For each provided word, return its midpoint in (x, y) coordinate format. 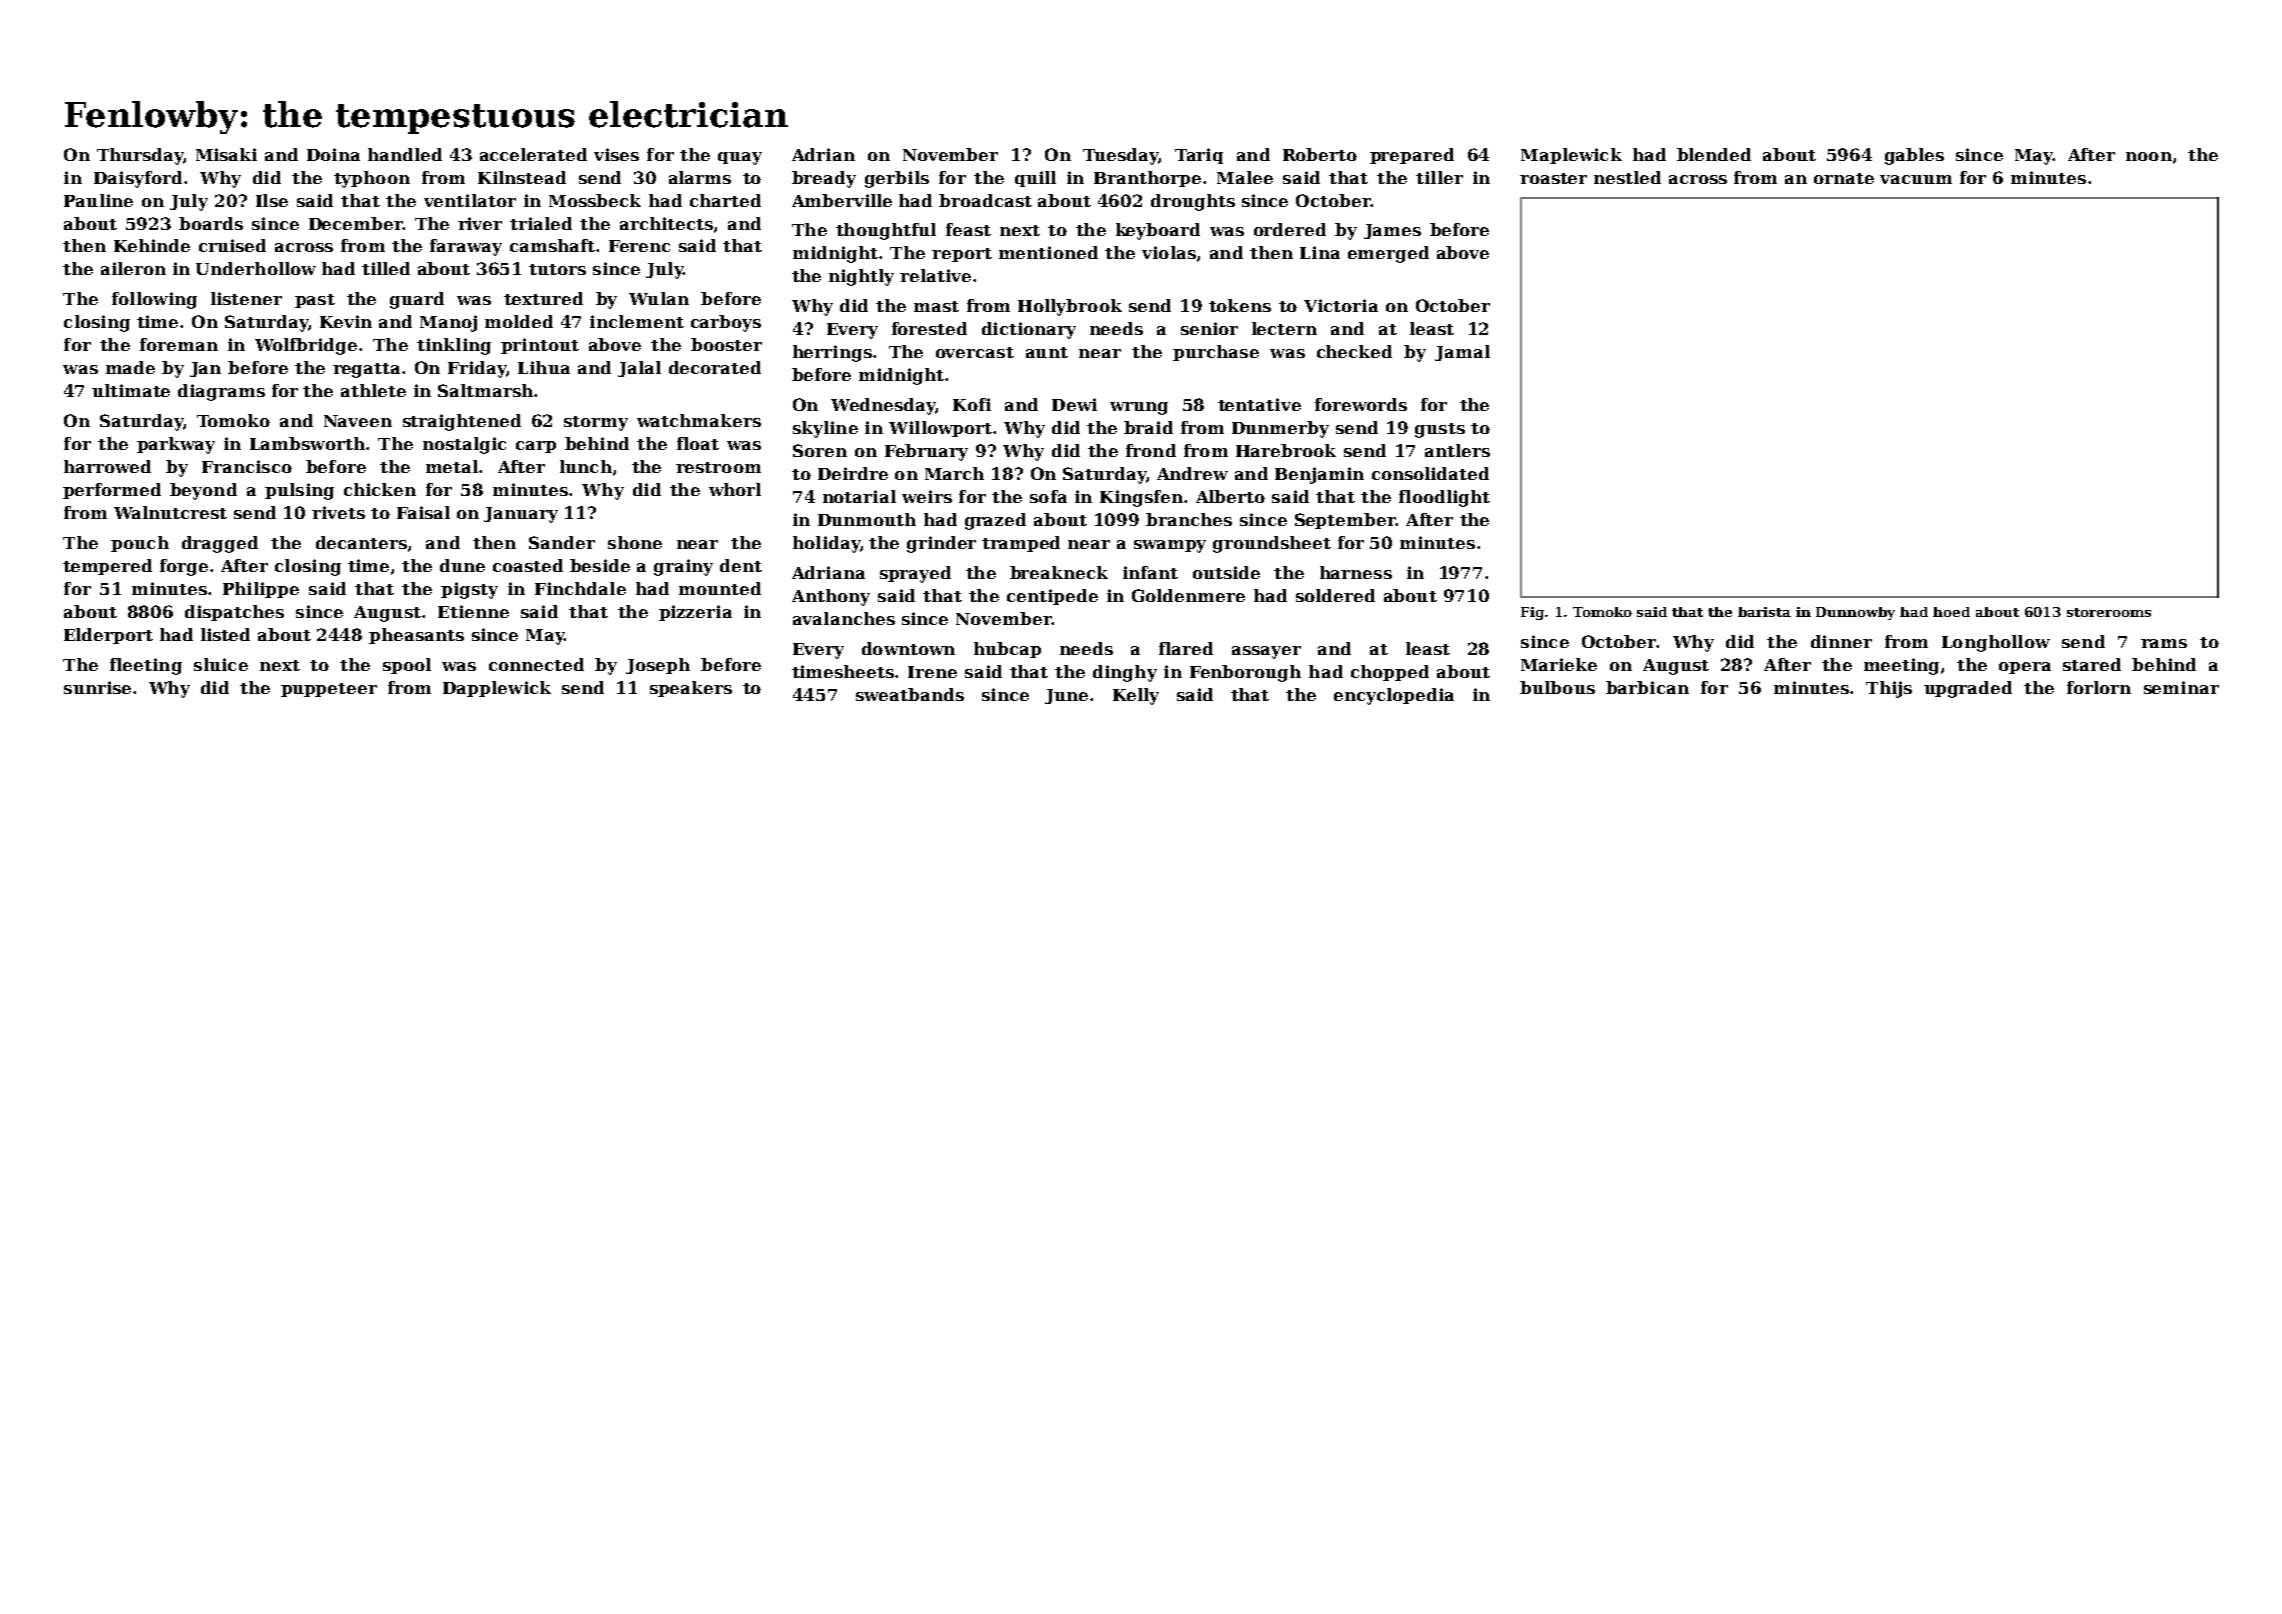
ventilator (470, 200)
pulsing (299, 491)
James (1392, 231)
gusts (1440, 430)
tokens (1240, 305)
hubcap (1007, 650)
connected (536, 664)
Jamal (1462, 353)
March (954, 473)
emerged (1388, 254)
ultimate (131, 390)
